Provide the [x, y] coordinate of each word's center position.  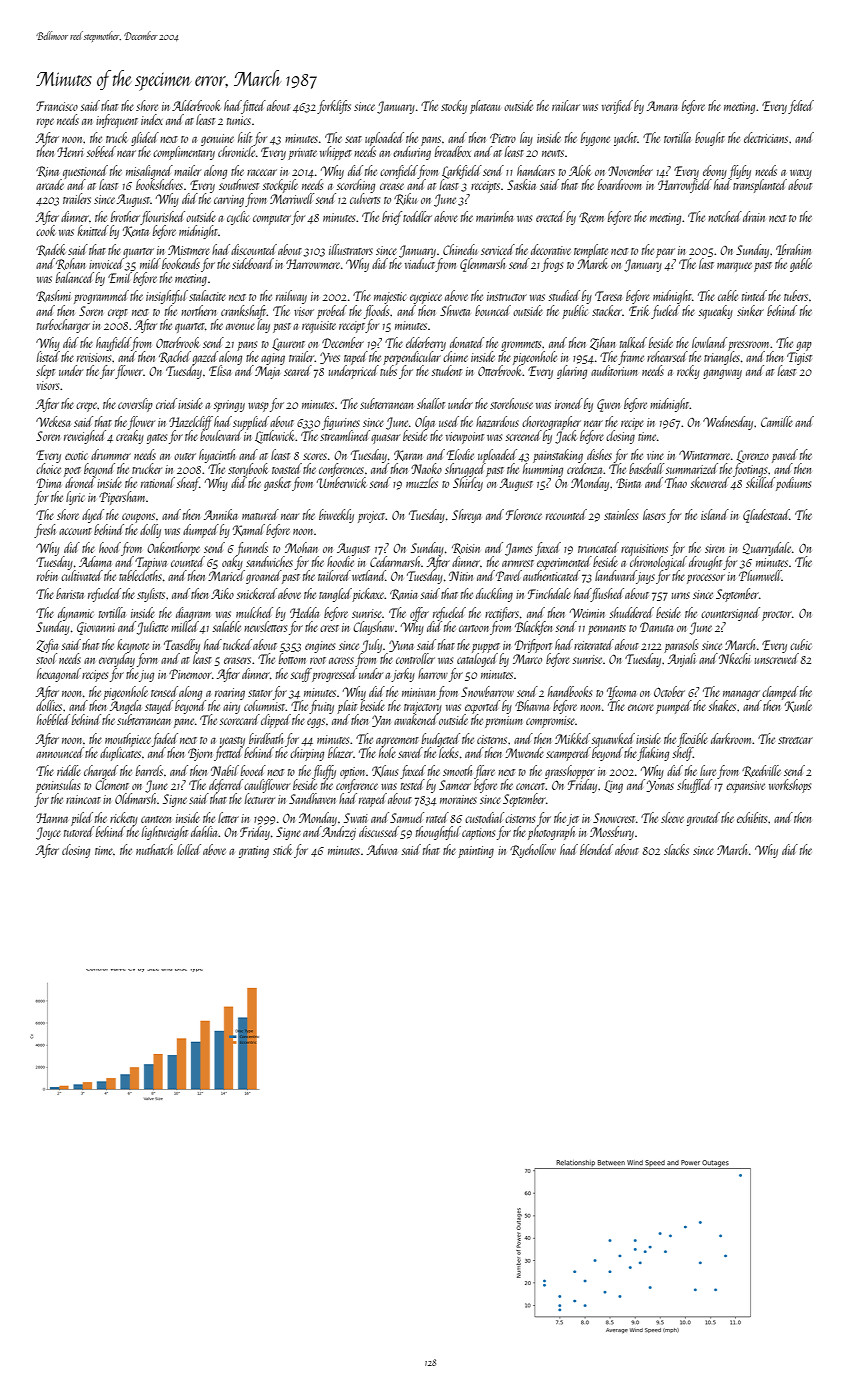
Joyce [48, 833]
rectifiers [502, 614]
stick [282, 849]
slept [45, 372]
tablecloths [140, 575]
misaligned [149, 172]
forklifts [334, 107]
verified [617, 107]
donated [467, 342]
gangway [722, 374]
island [715, 514]
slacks [676, 849]
